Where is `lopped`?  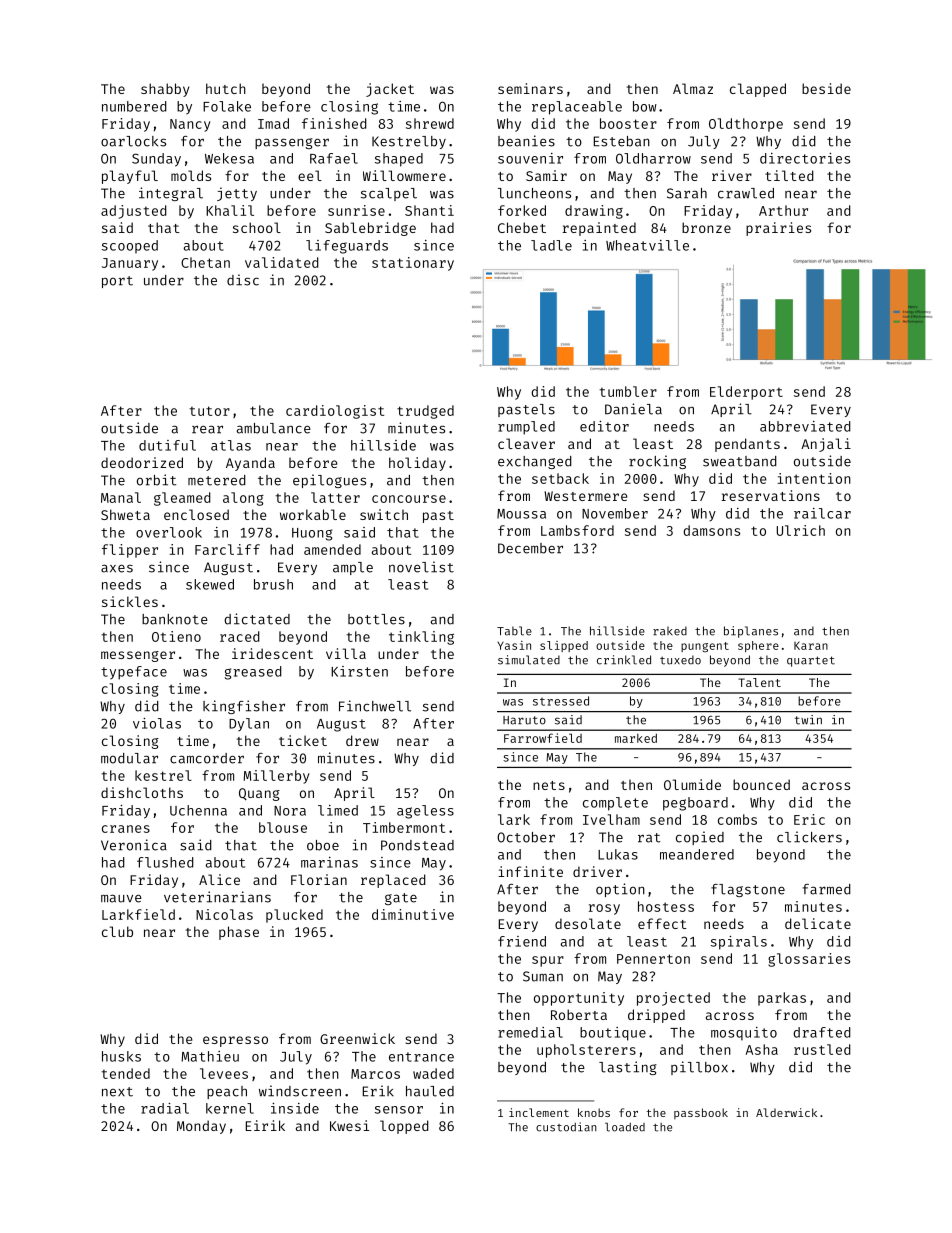 lopped is located at coordinates (404, 1127).
